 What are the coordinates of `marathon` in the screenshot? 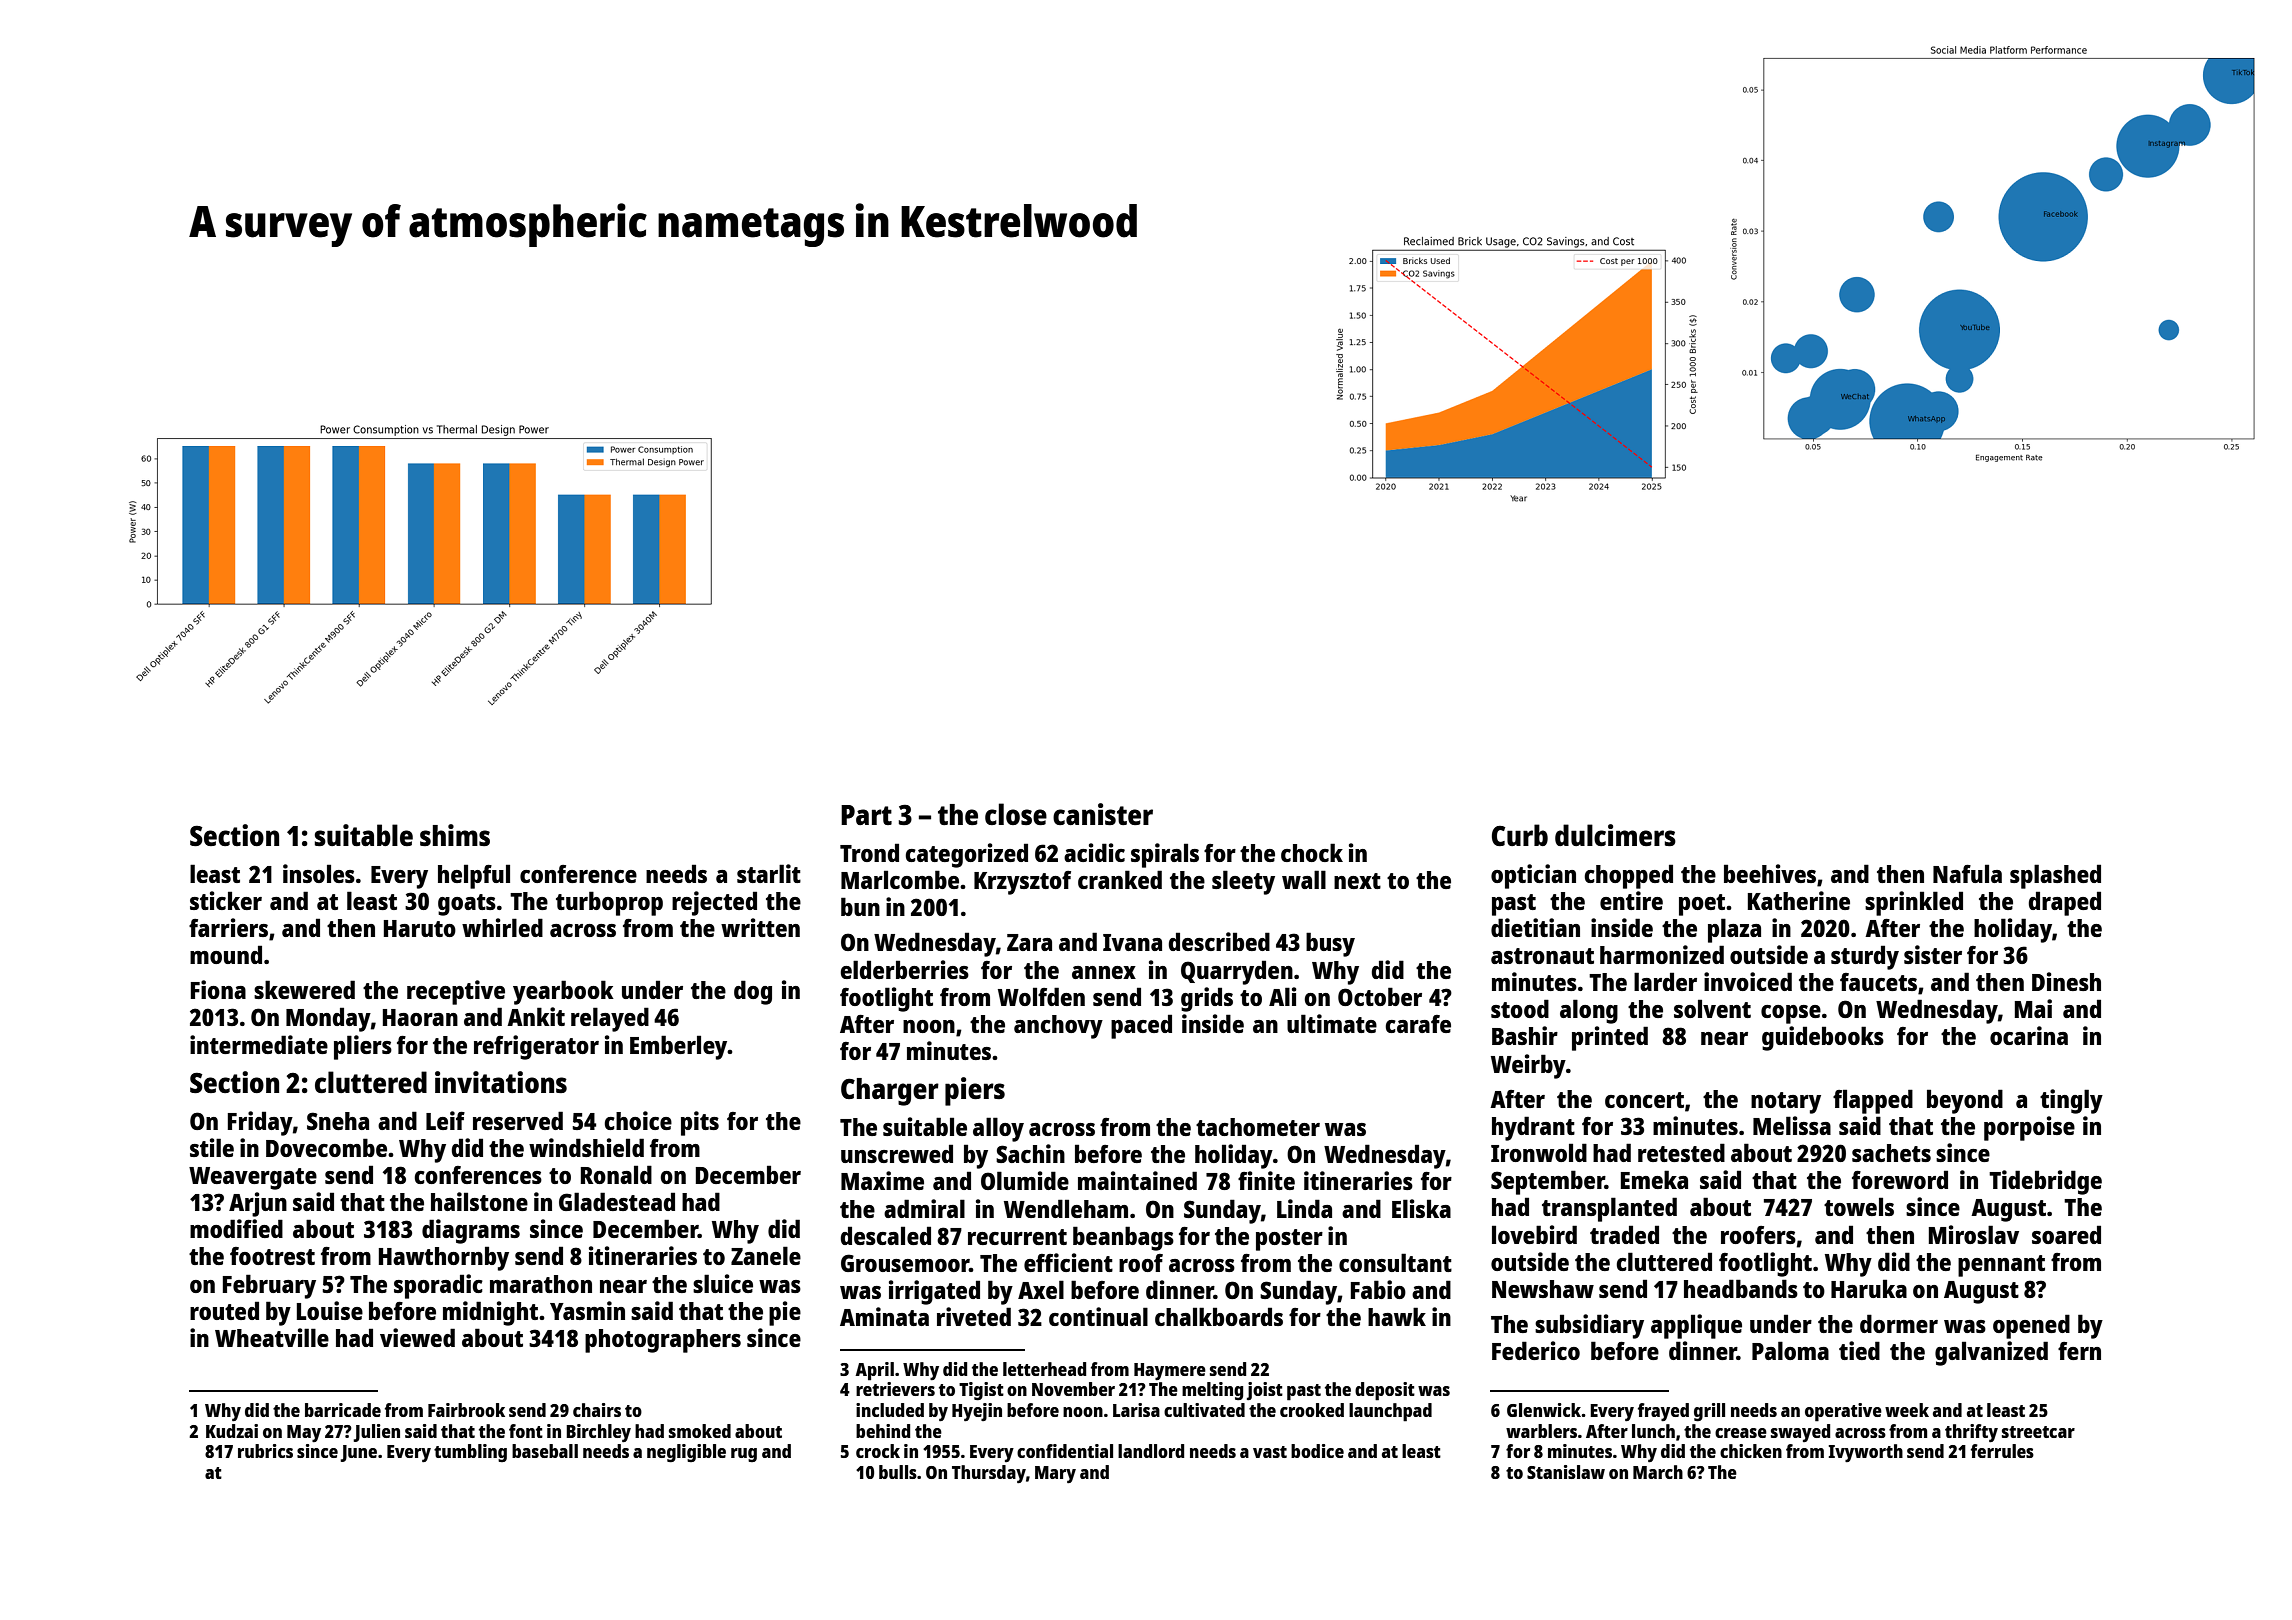 It's located at (541, 1284).
